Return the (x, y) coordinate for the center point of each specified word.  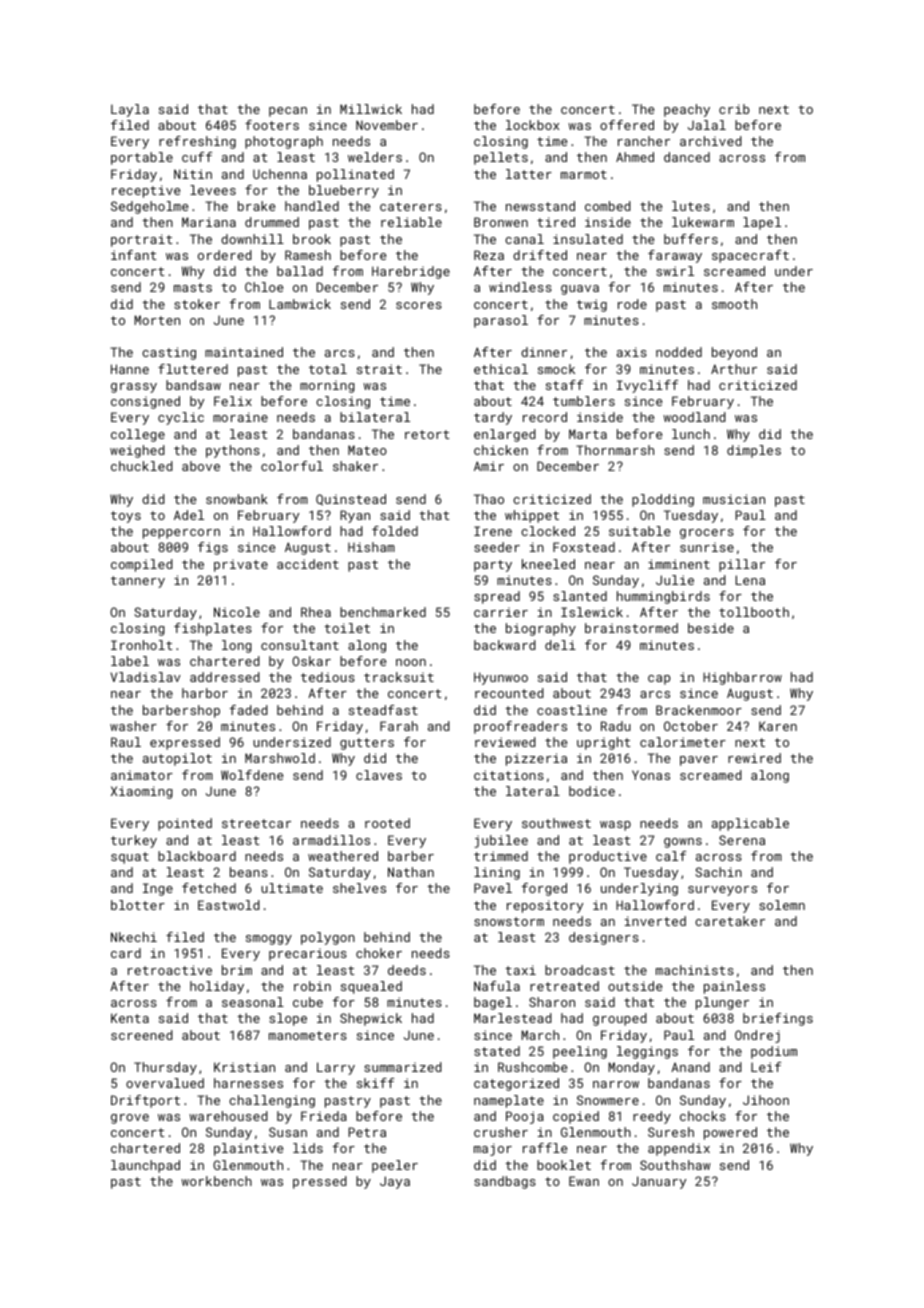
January (659, 1182)
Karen (778, 726)
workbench (216, 1181)
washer (133, 726)
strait (379, 369)
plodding (663, 500)
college (138, 435)
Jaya (395, 1182)
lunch (691, 434)
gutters (367, 744)
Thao (489, 499)
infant (133, 255)
